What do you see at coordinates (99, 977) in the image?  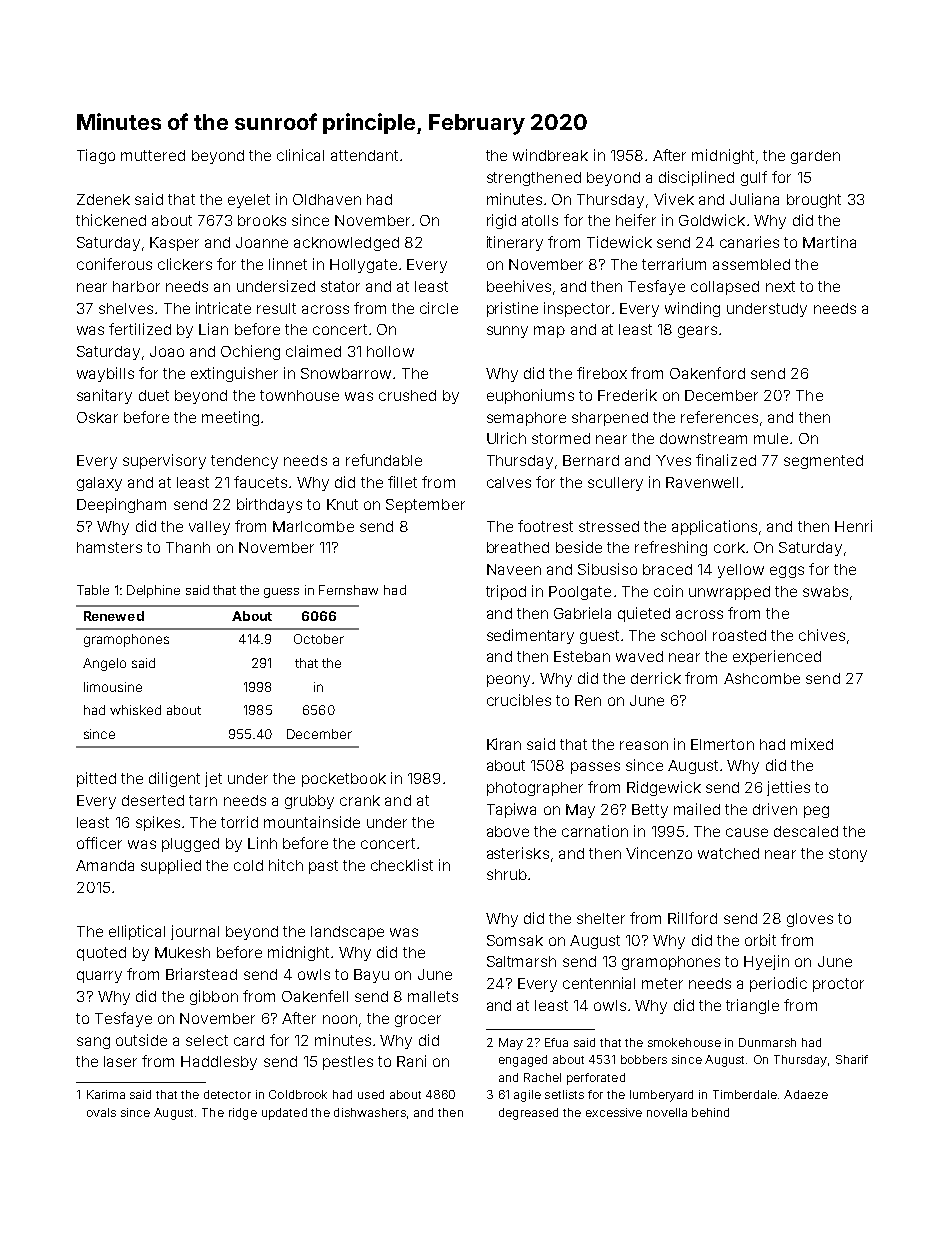 I see `quarry` at bounding box center [99, 977].
